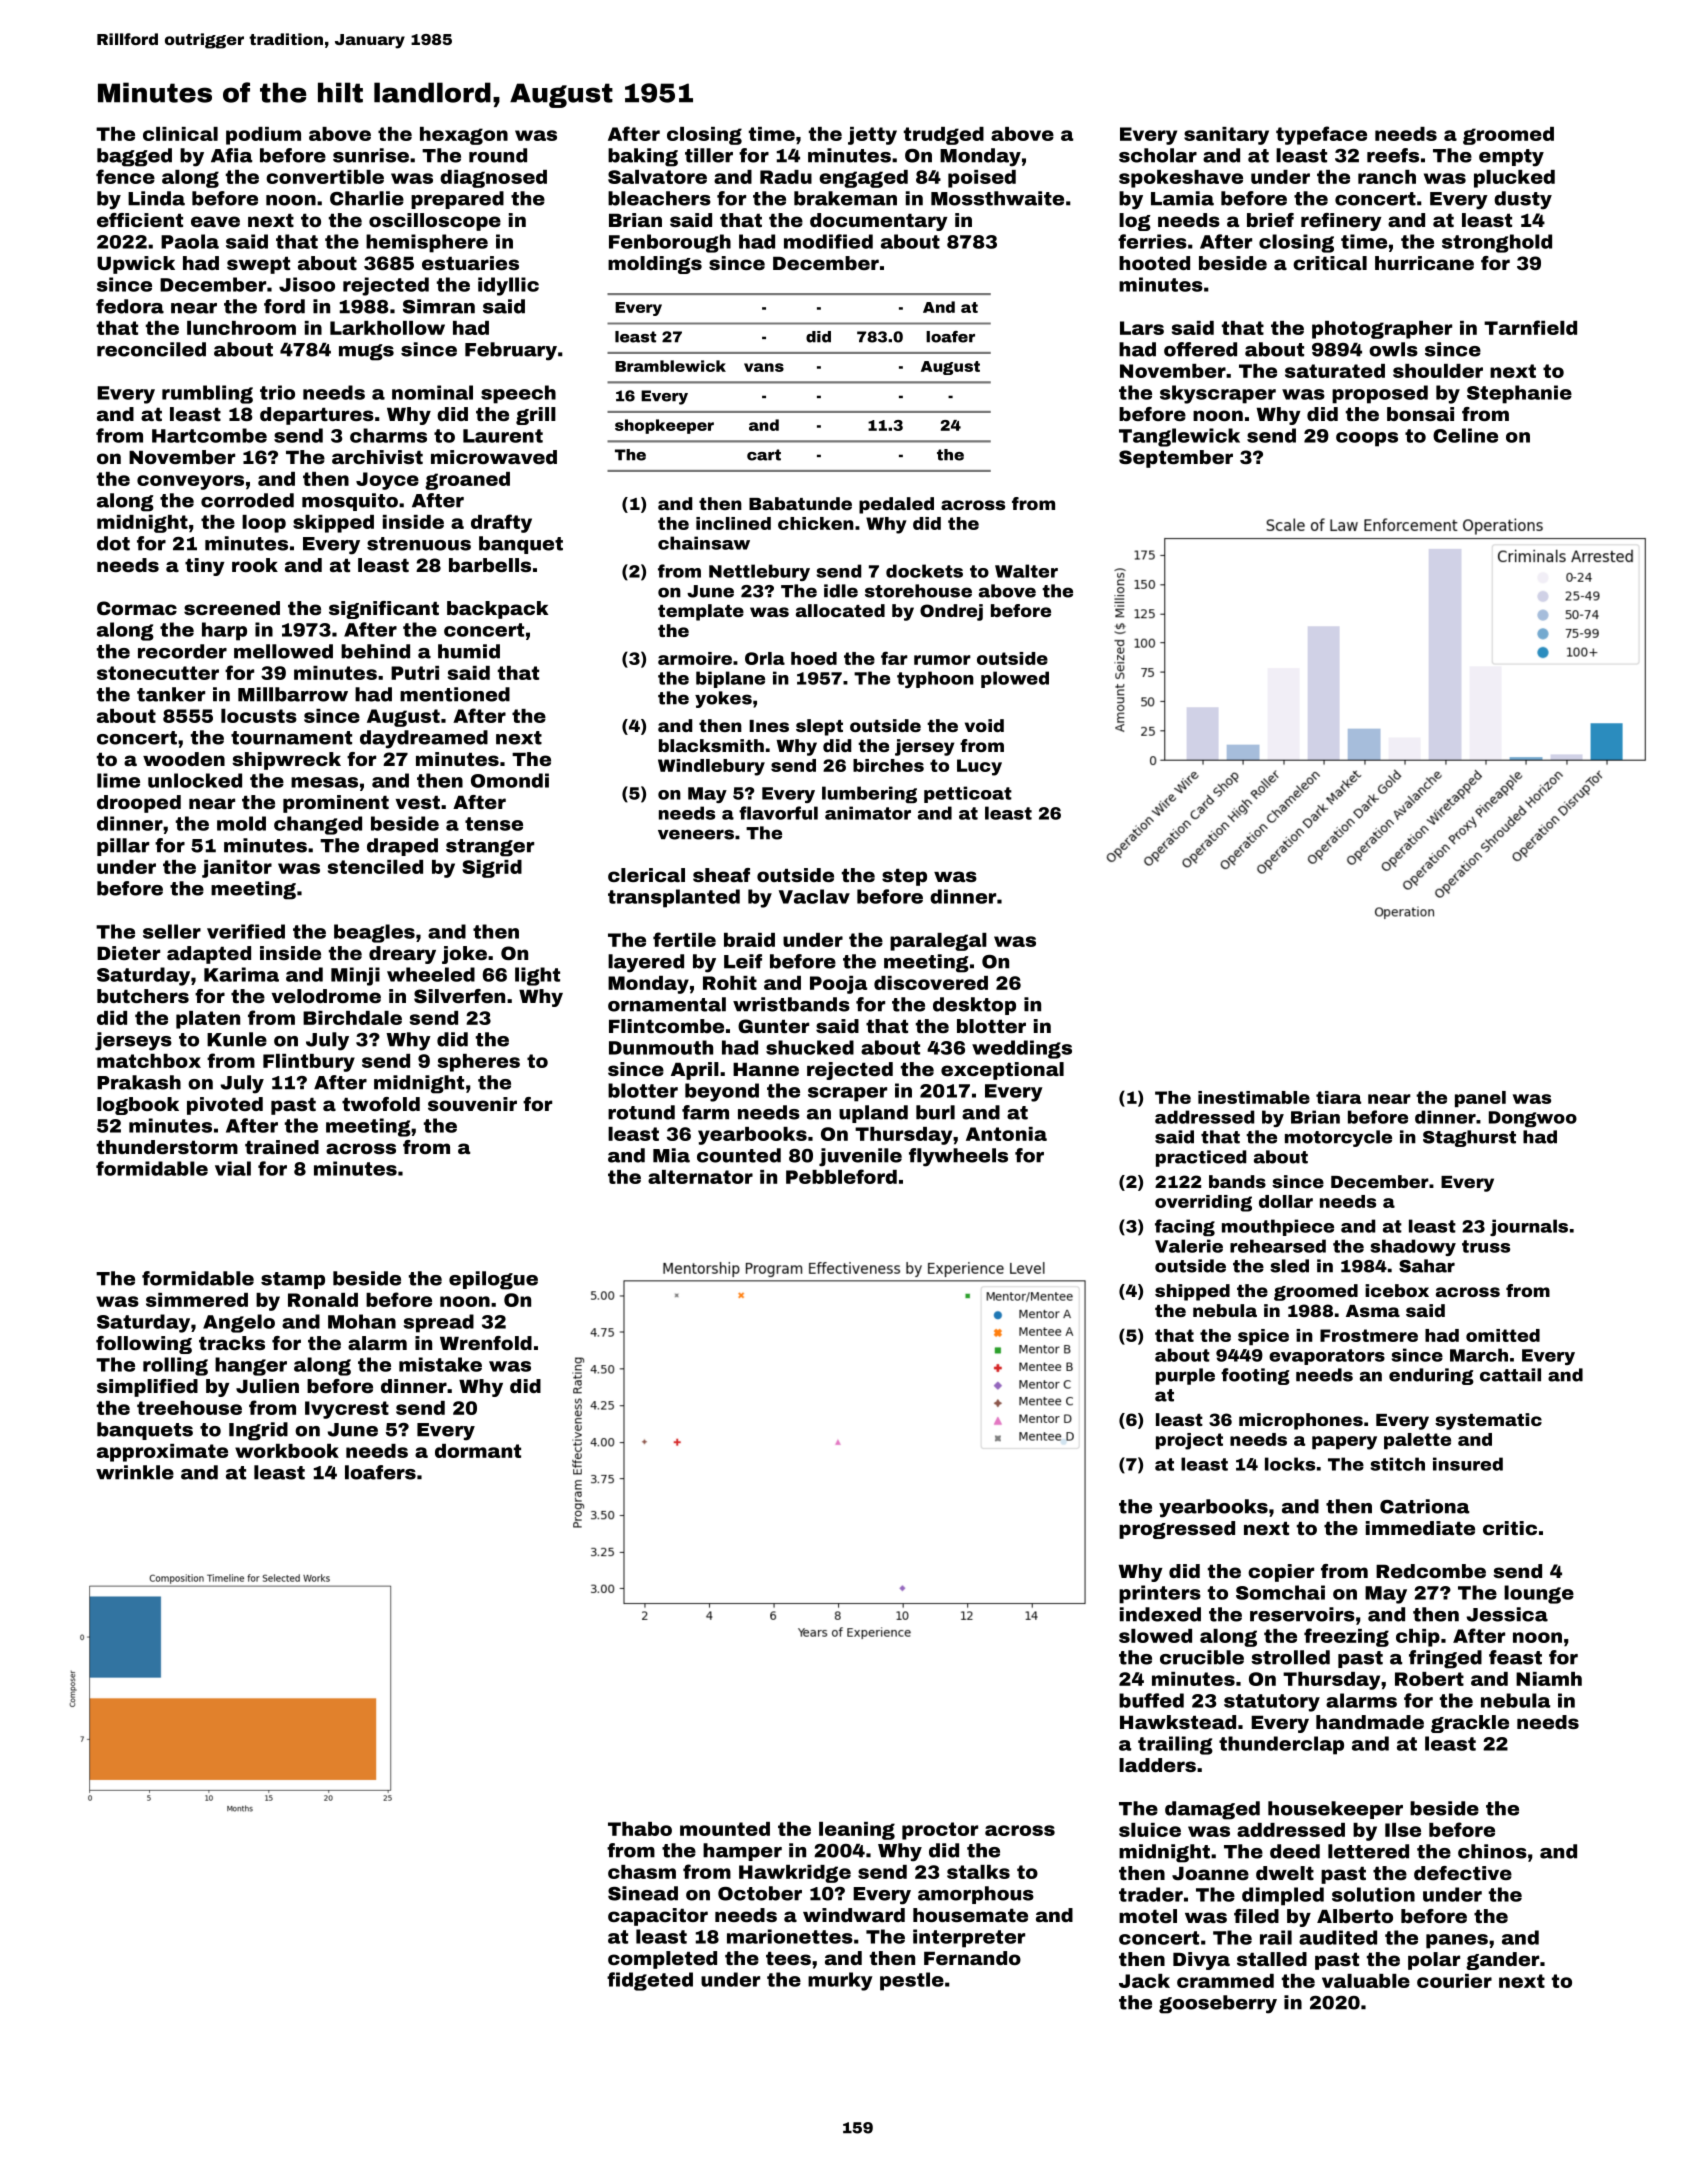 Image resolution: width=1683 pixels, height=2178 pixels. Describe the element at coordinates (374, 933) in the document. I see `beagles` at that location.
